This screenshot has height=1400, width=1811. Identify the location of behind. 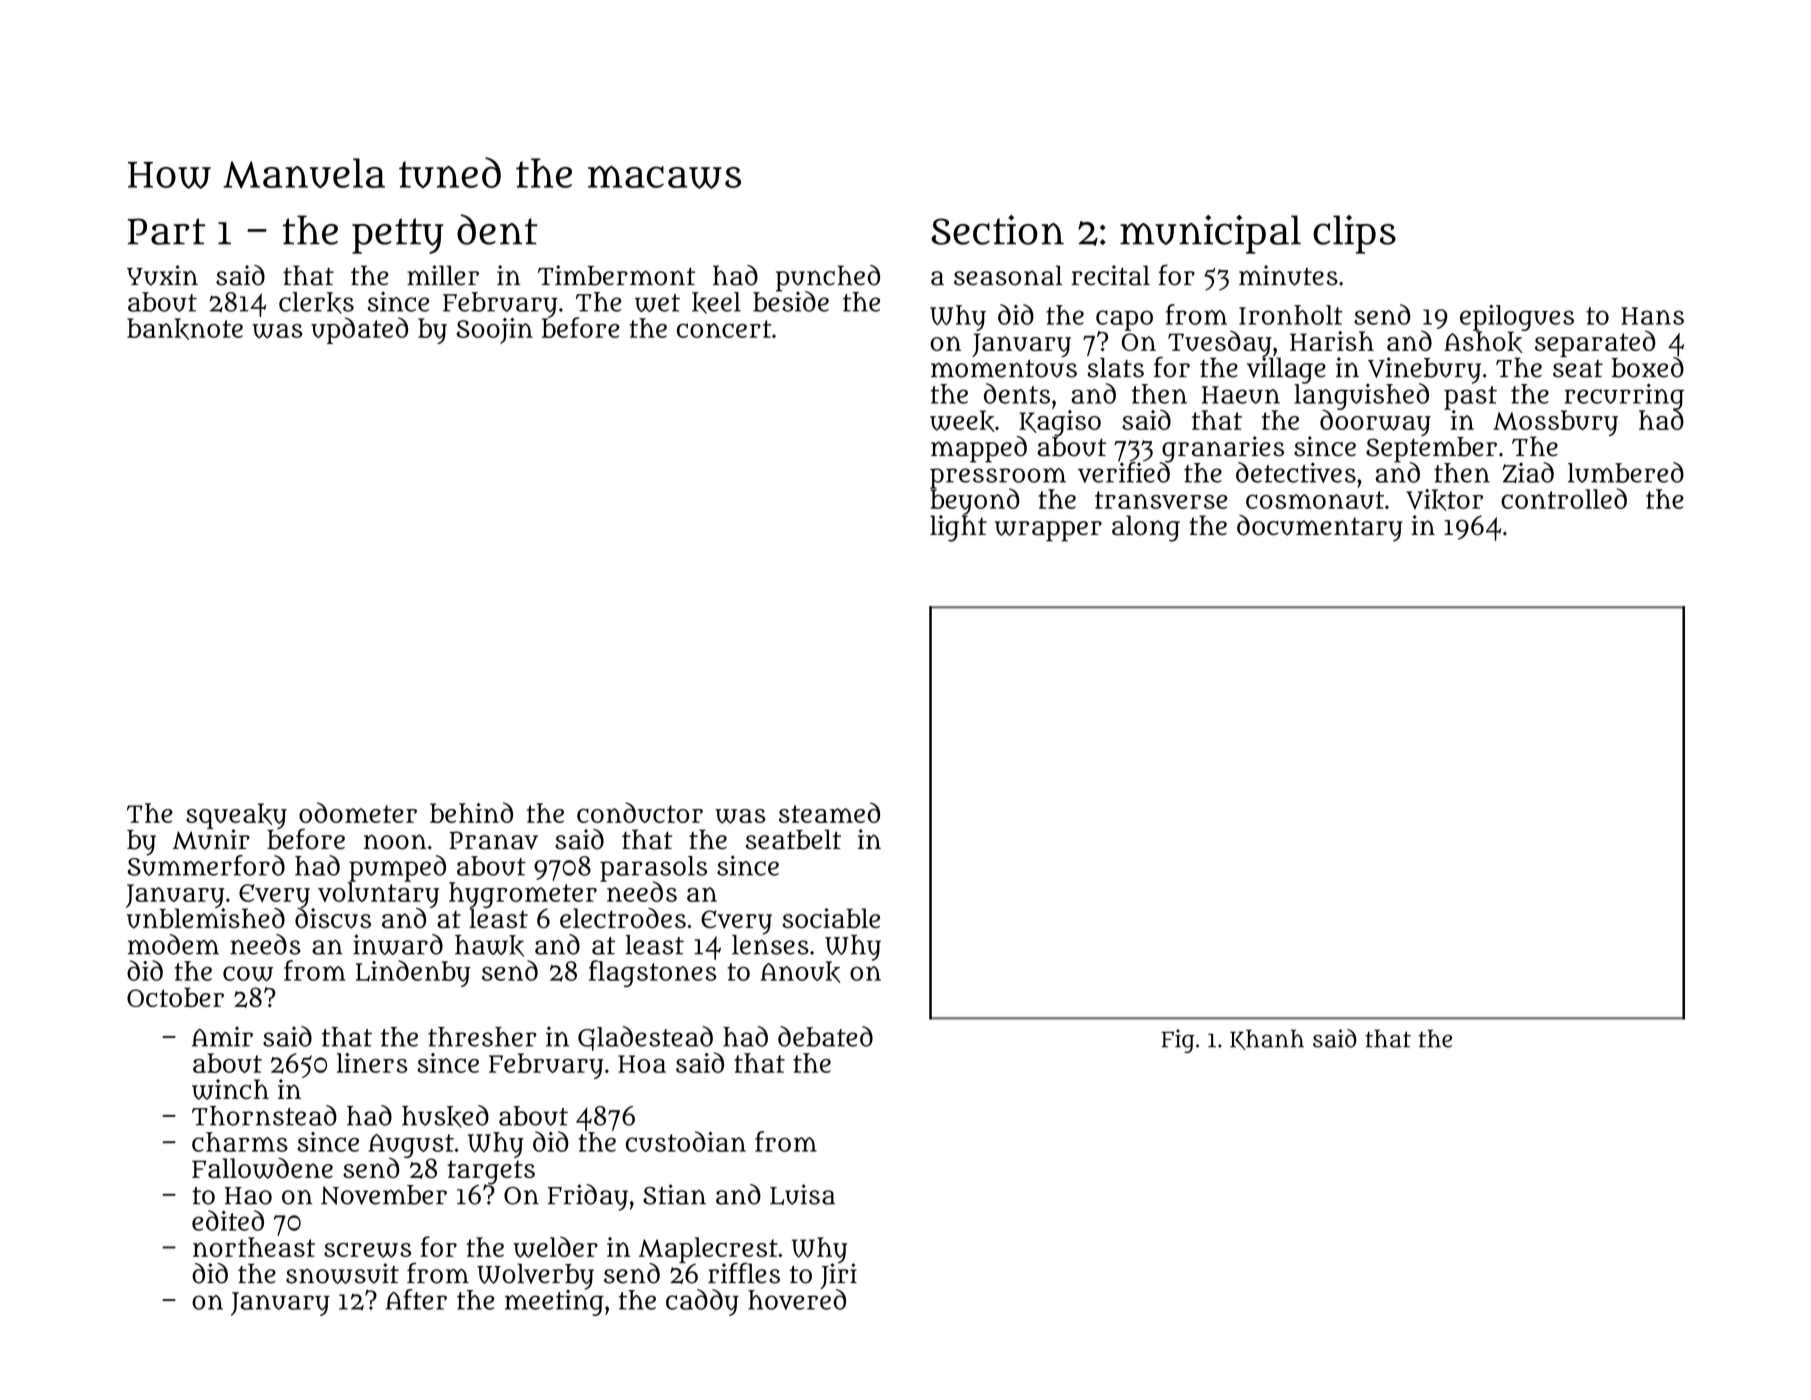
(471, 812).
